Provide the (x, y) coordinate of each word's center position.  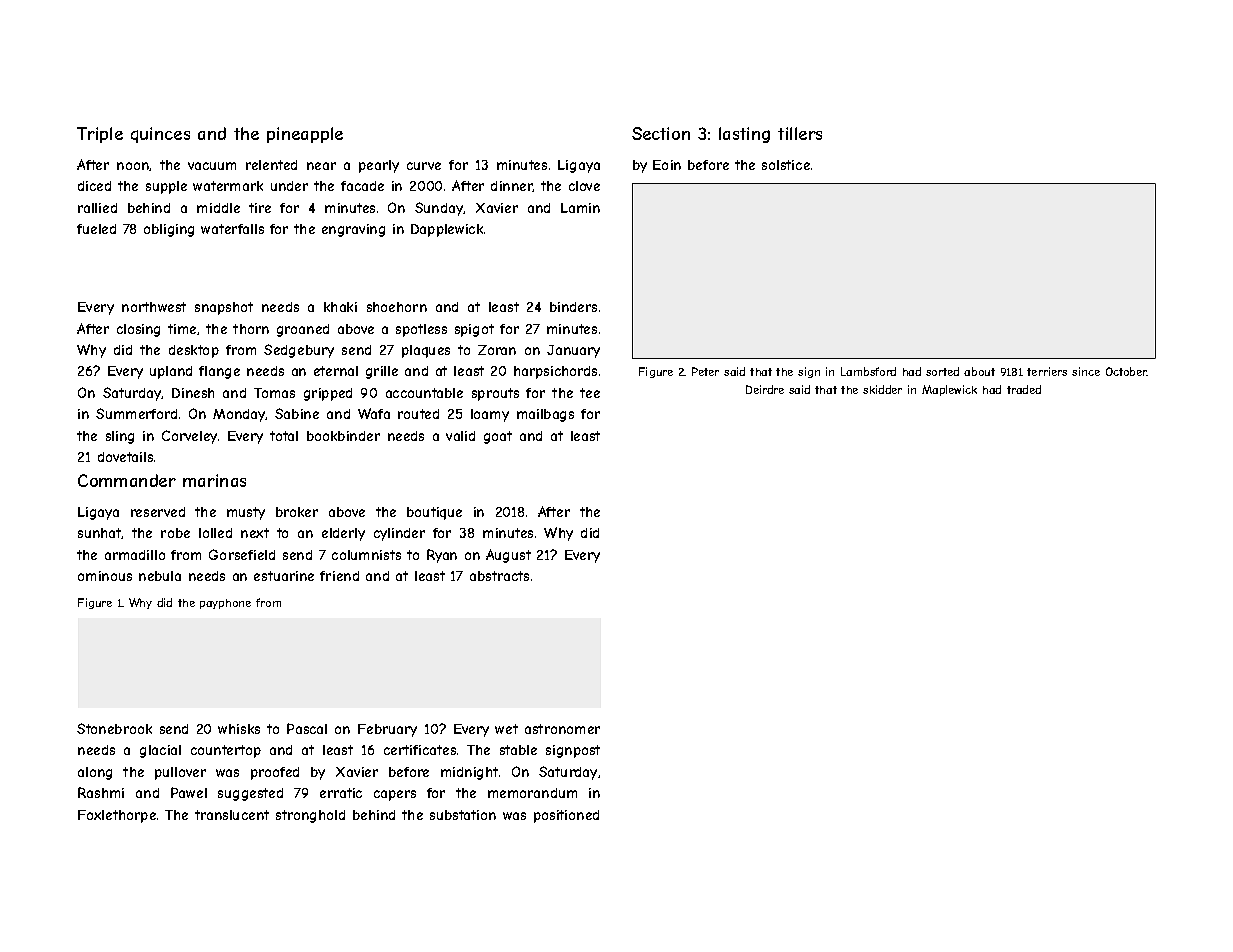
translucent (232, 815)
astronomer (562, 729)
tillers (800, 133)
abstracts (499, 576)
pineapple (305, 135)
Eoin (667, 165)
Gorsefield (242, 554)
